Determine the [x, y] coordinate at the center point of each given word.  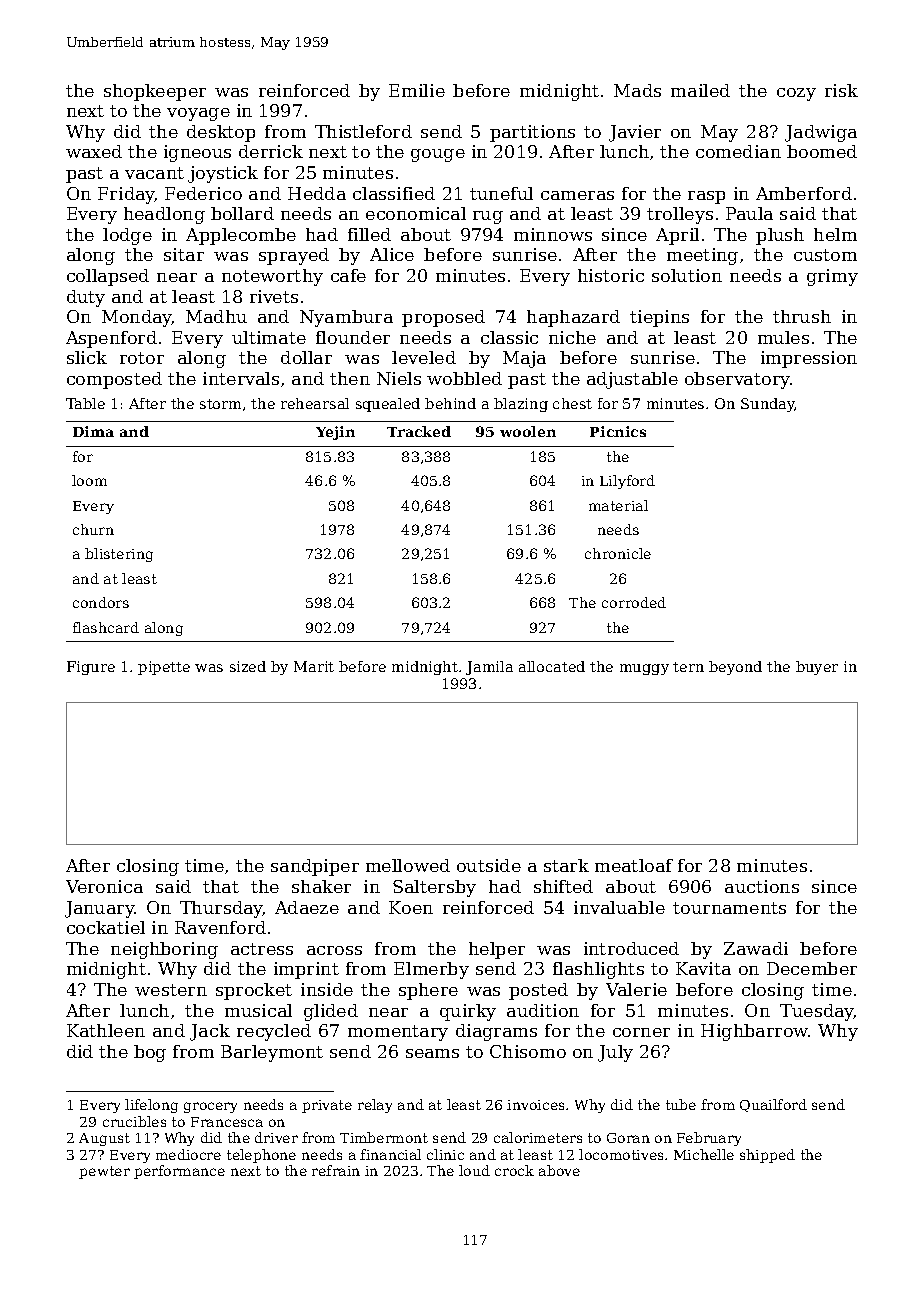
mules [783, 337]
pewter [104, 1172]
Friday [126, 195]
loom [89, 480]
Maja [524, 359]
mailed [700, 90]
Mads [637, 90]
